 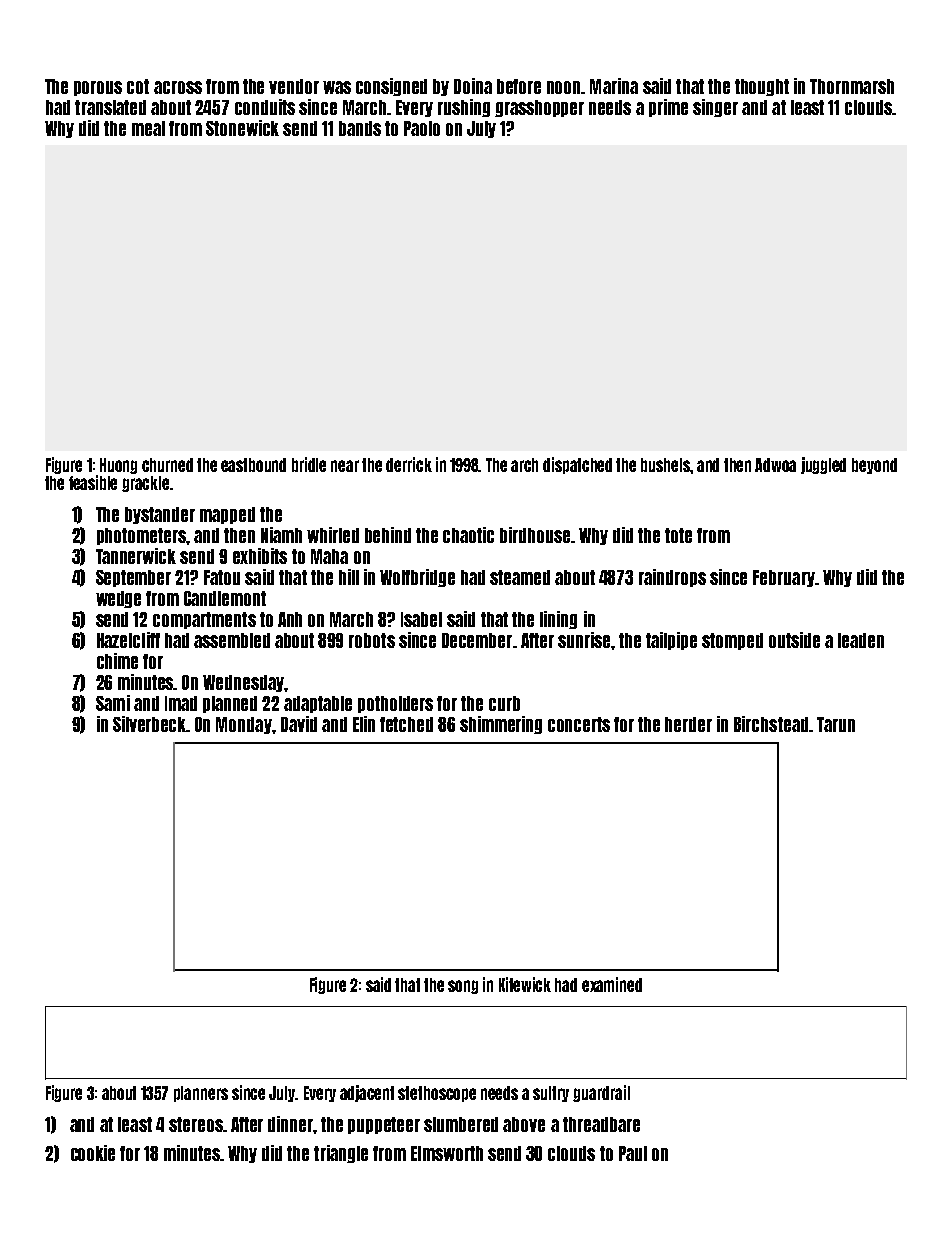 I want to click on consigned, so click(x=391, y=87).
